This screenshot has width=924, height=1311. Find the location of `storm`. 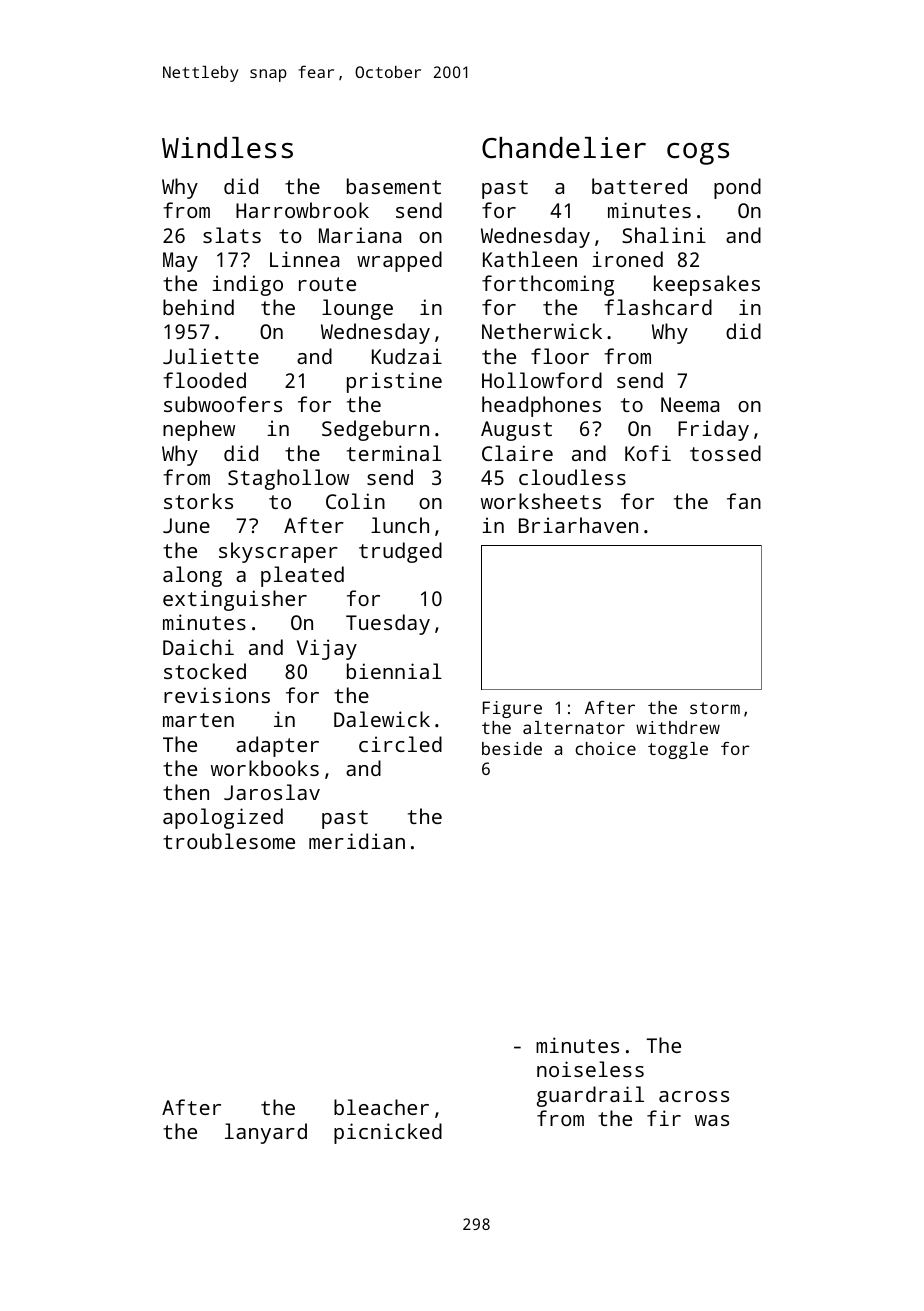

storm is located at coordinates (715, 708).
